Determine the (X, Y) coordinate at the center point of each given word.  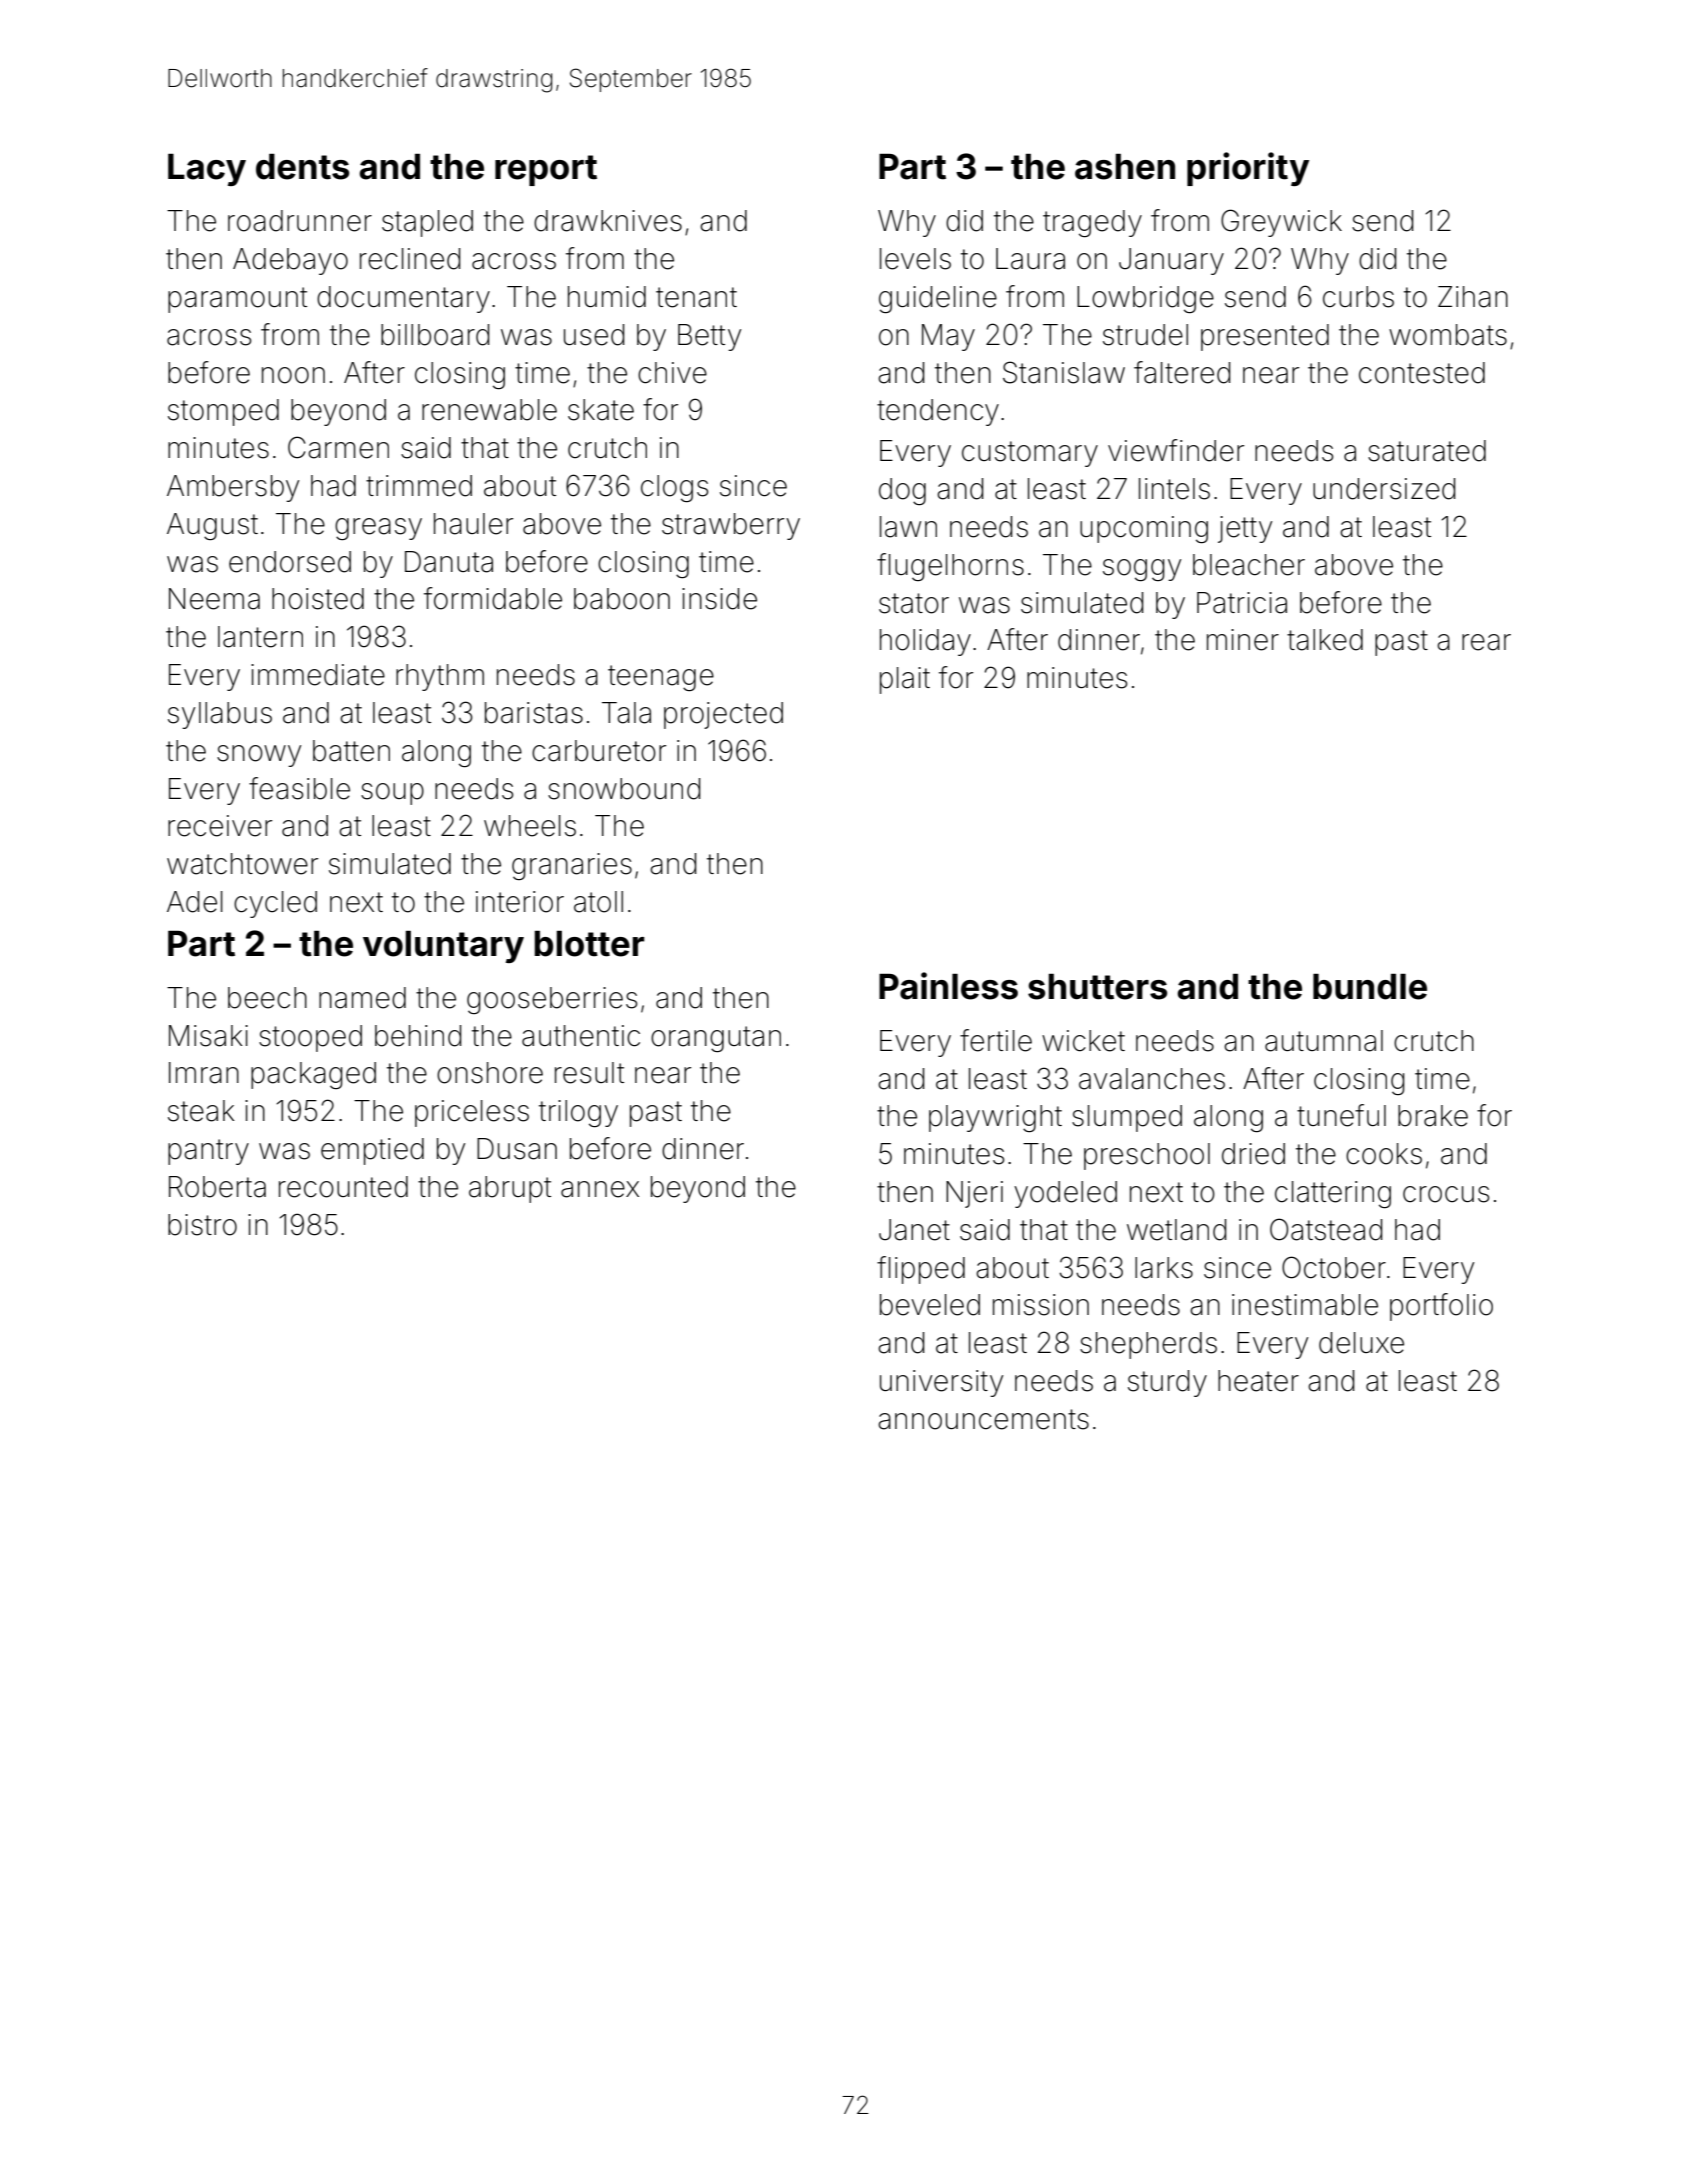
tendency (938, 412)
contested (1422, 373)
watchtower (242, 864)
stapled (427, 223)
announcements (983, 1419)
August (212, 526)
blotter (589, 944)
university (941, 1383)
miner (1243, 640)
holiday (925, 642)
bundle (1370, 987)
